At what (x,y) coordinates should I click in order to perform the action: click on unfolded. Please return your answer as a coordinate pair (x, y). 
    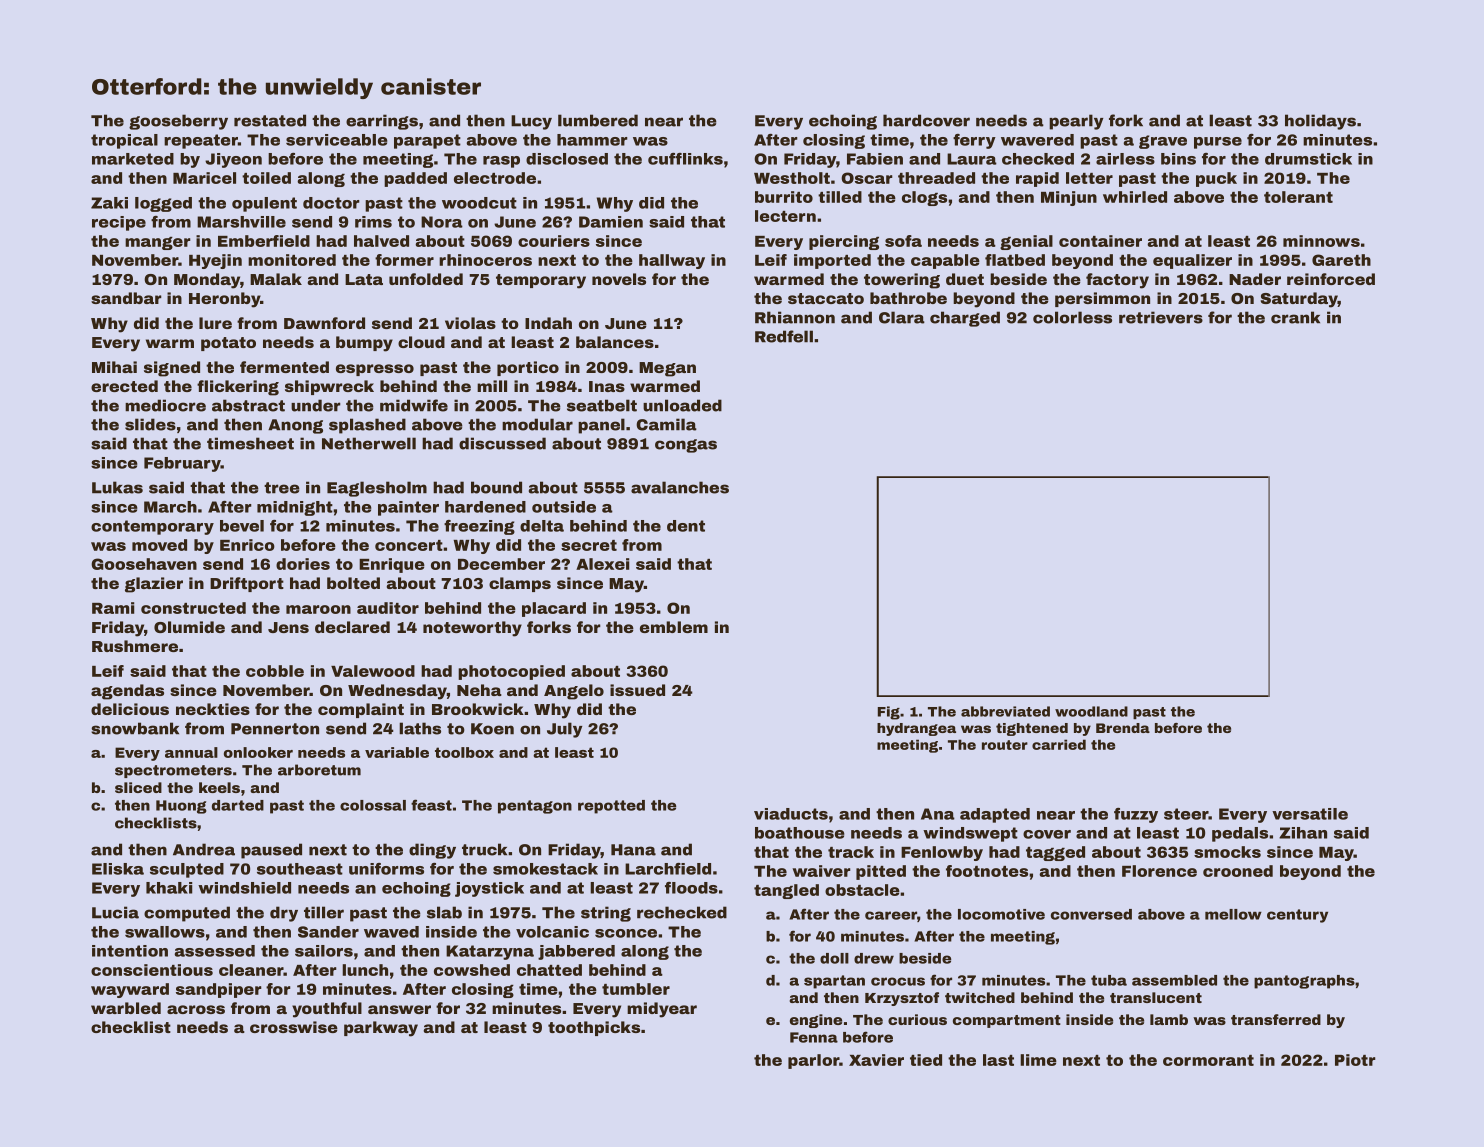
    Looking at the image, I should click on (426, 279).
